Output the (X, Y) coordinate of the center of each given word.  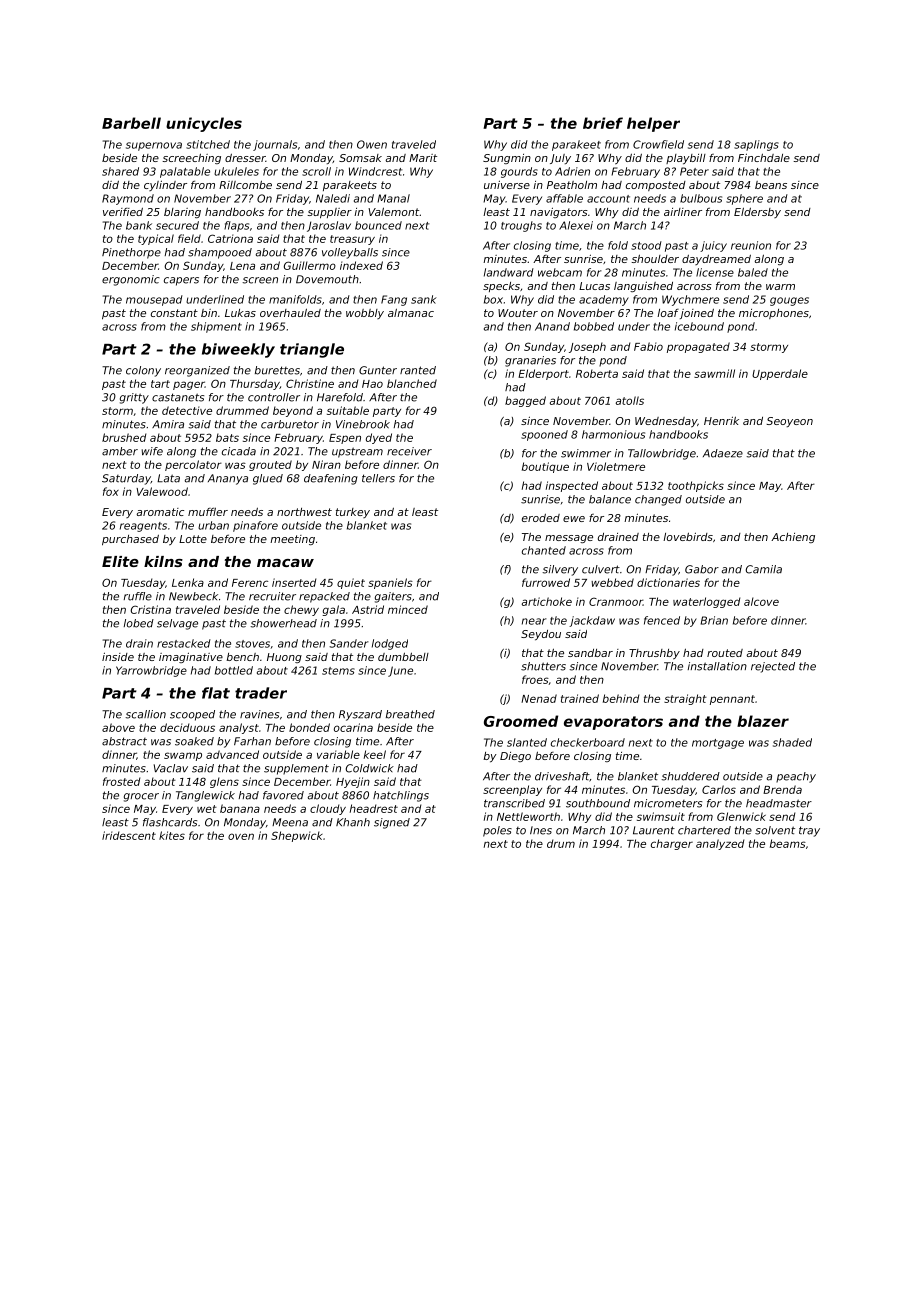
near (534, 621)
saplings (756, 145)
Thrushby (654, 654)
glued (268, 479)
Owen (372, 144)
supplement (296, 769)
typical (156, 239)
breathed (410, 714)
